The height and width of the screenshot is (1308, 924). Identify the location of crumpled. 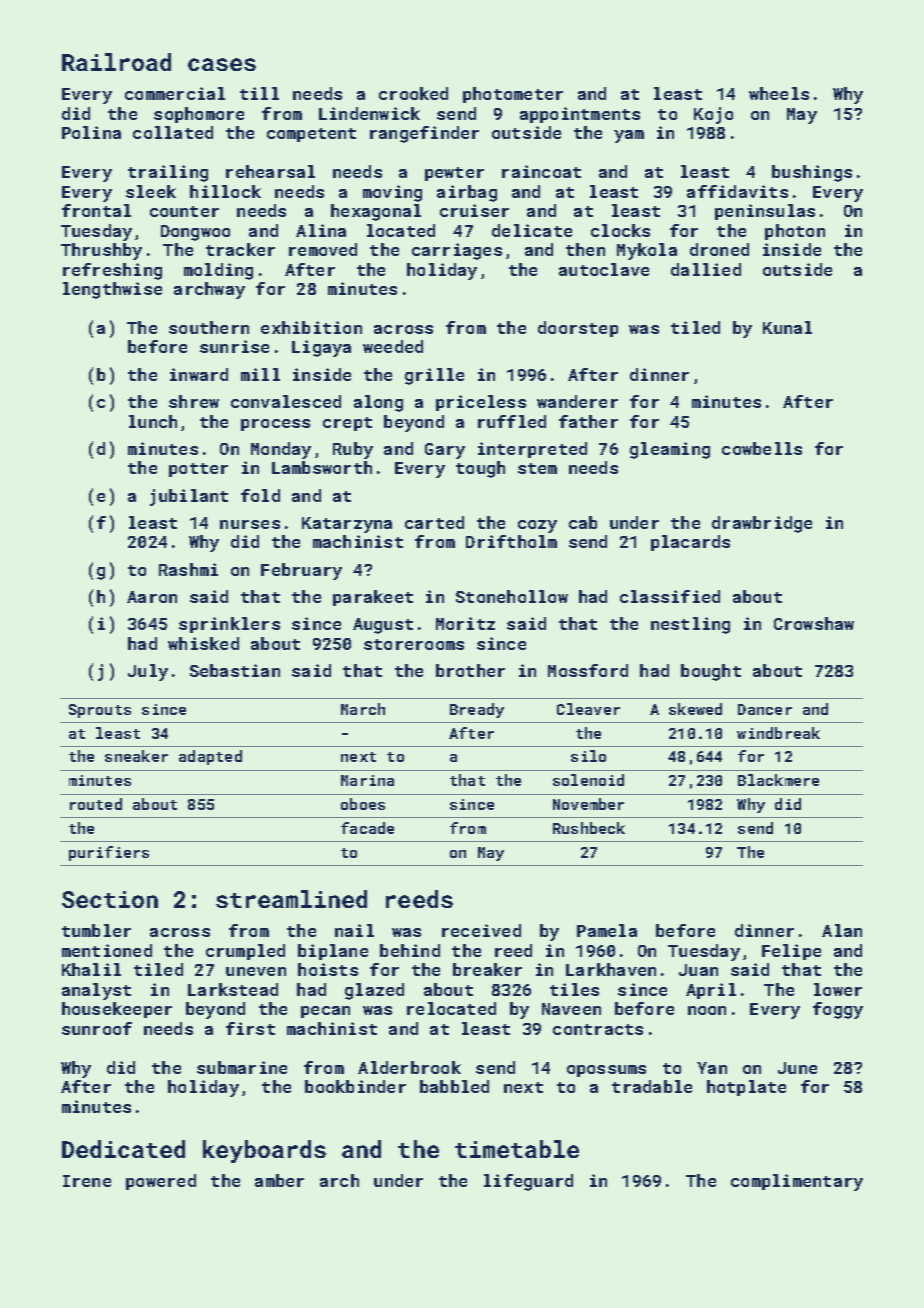
(245, 952).
